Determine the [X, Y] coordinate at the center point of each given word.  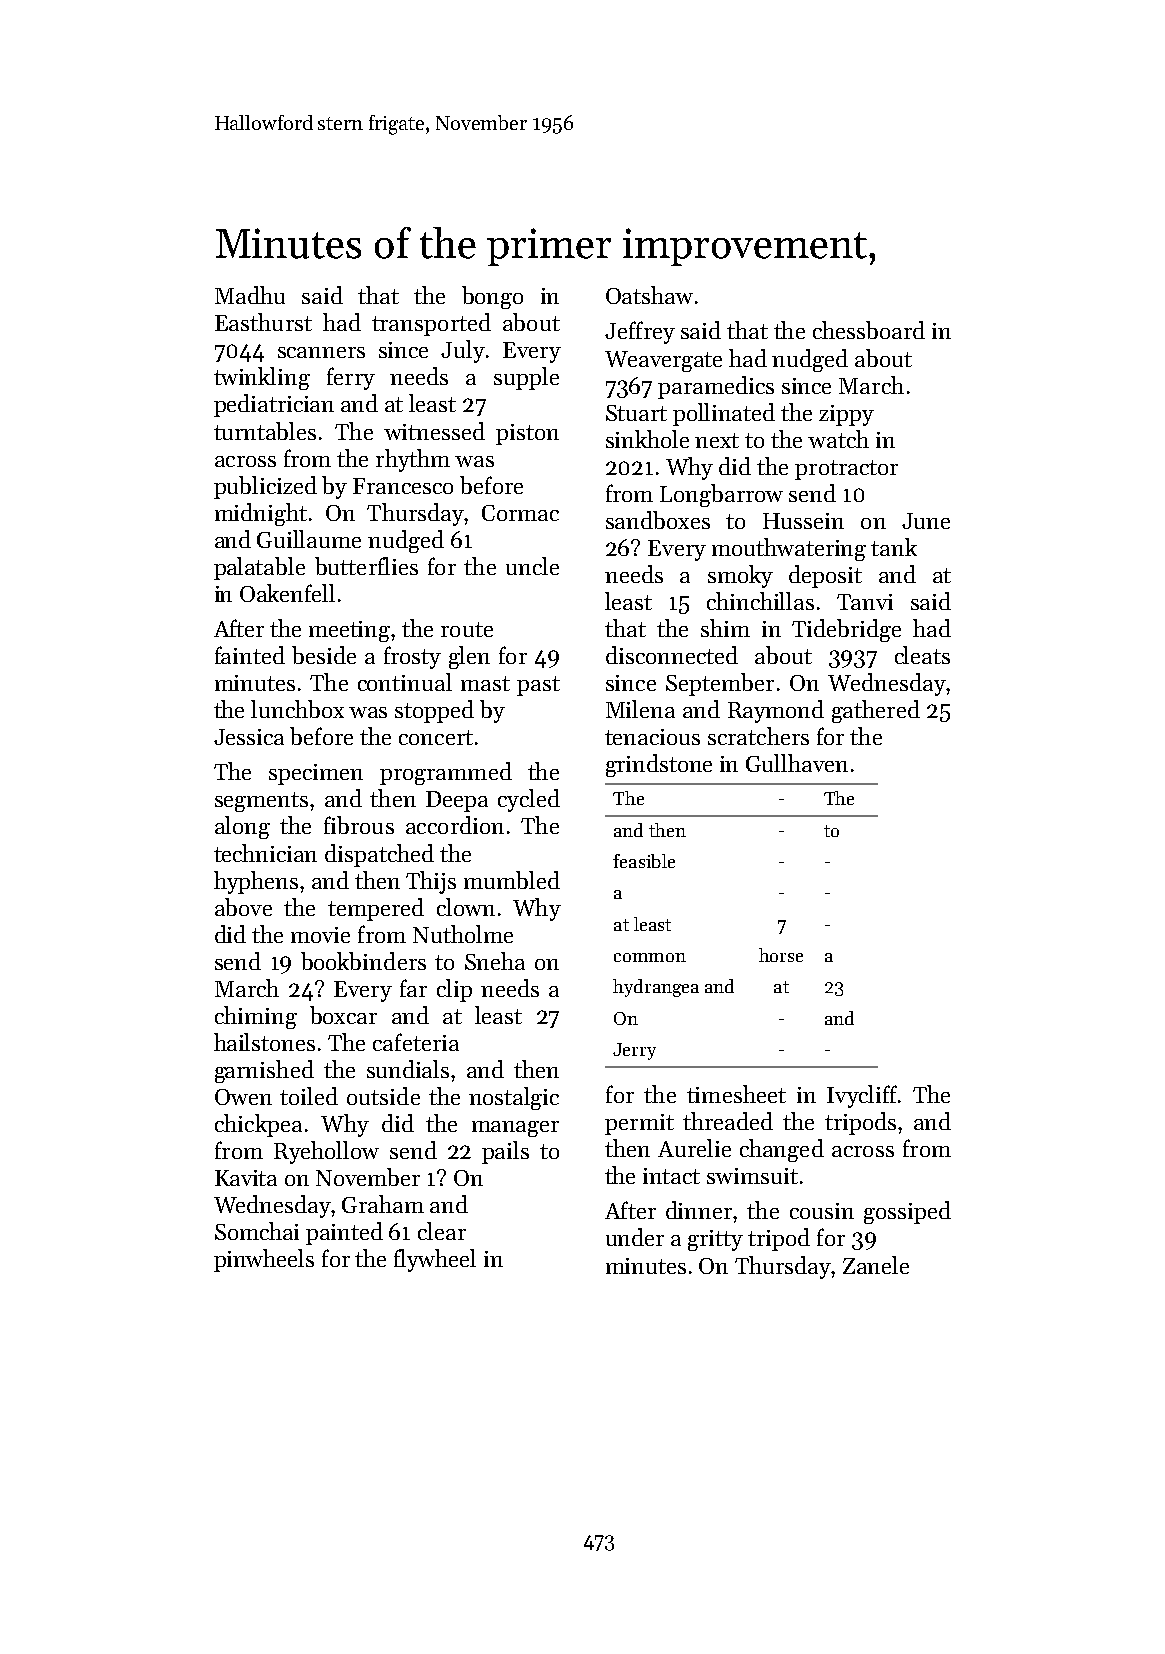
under [635, 1237]
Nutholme [463, 934]
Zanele [876, 1265]
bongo [492, 297]
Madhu [250, 295]
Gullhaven [797, 763]
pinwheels [264, 1260]
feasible [644, 861]
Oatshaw [649, 295]
